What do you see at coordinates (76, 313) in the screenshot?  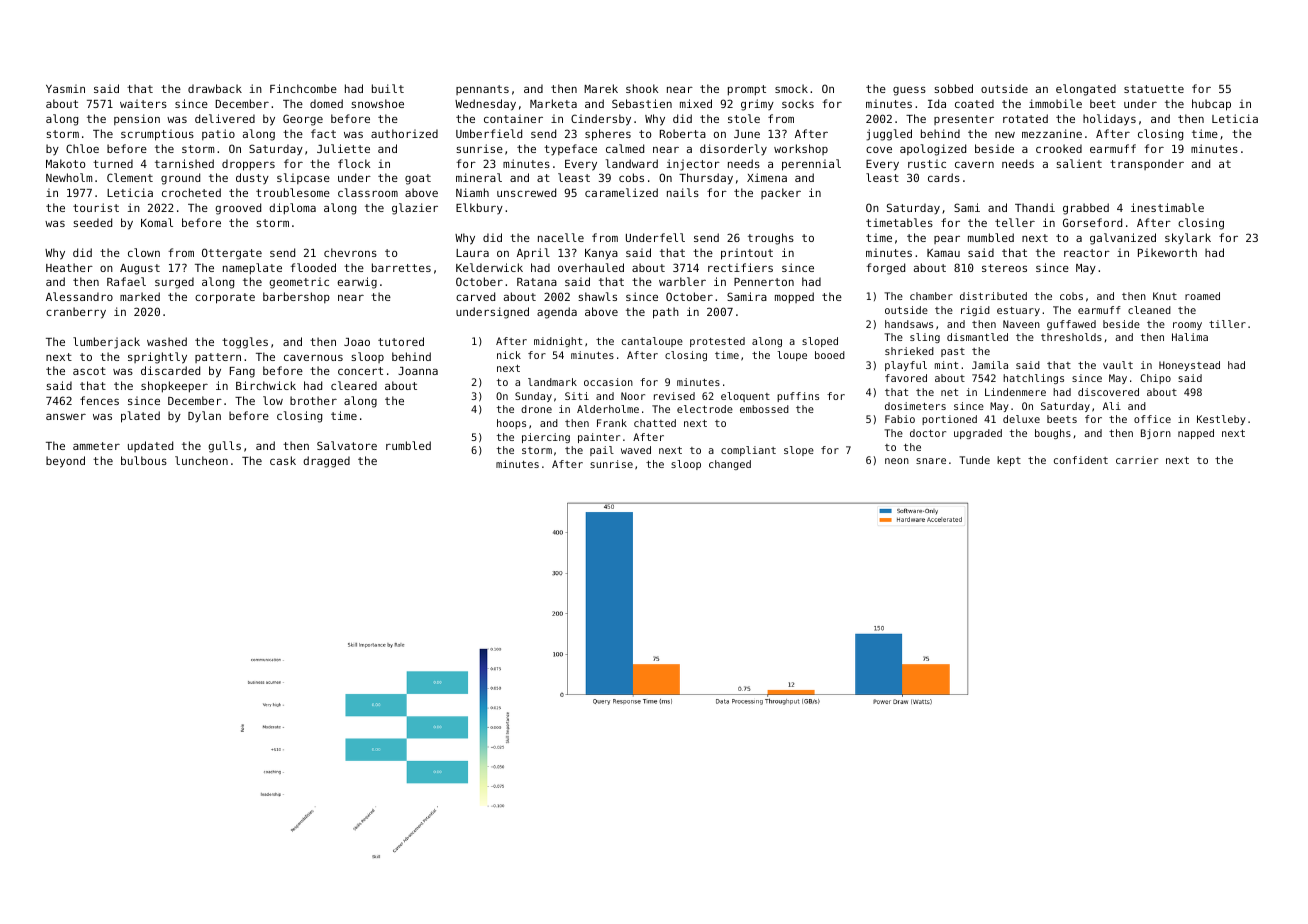 I see `cranberry` at bounding box center [76, 313].
